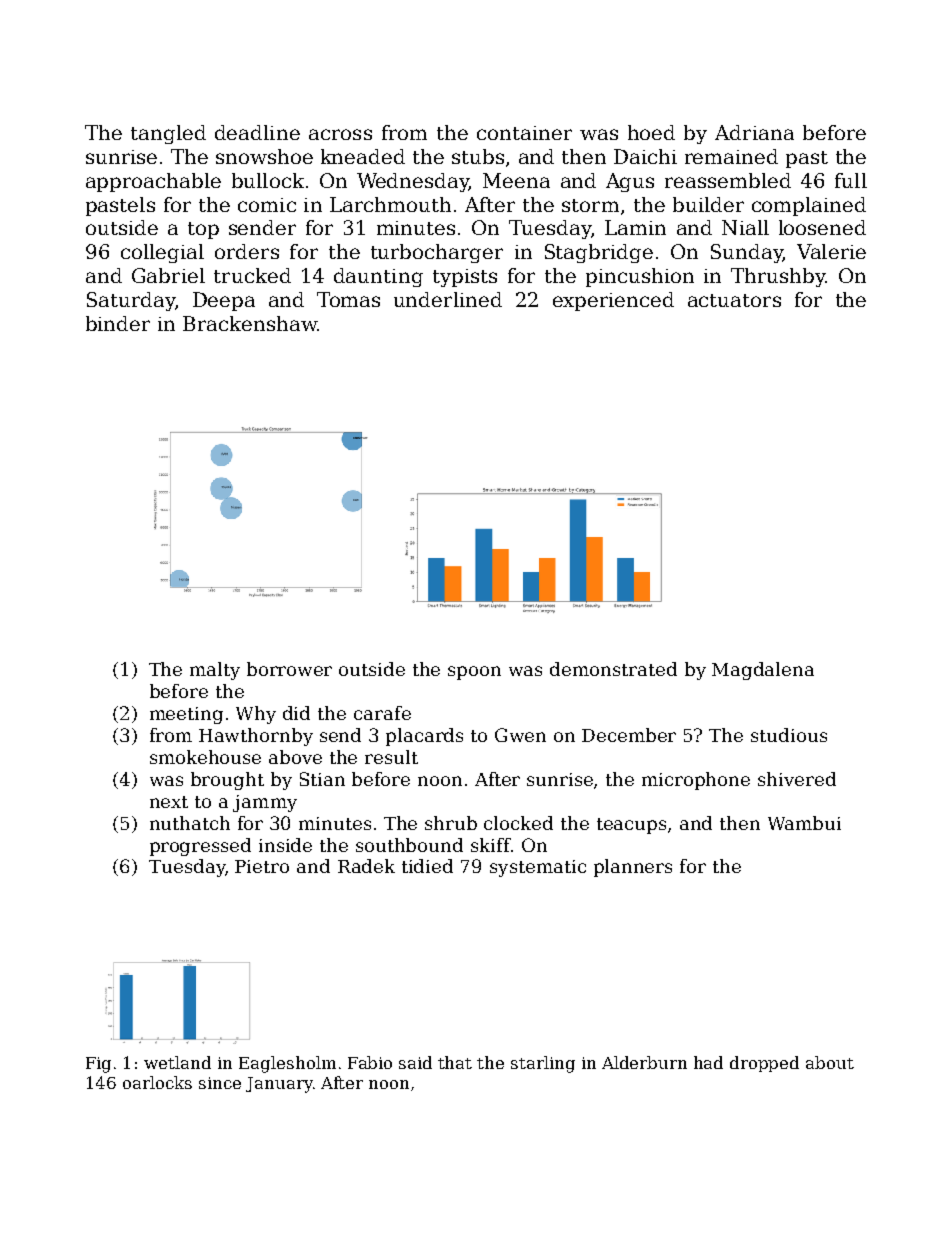 This screenshot has width=952, height=1233. Describe the element at coordinates (731, 156) in the screenshot. I see `remained` at that location.
